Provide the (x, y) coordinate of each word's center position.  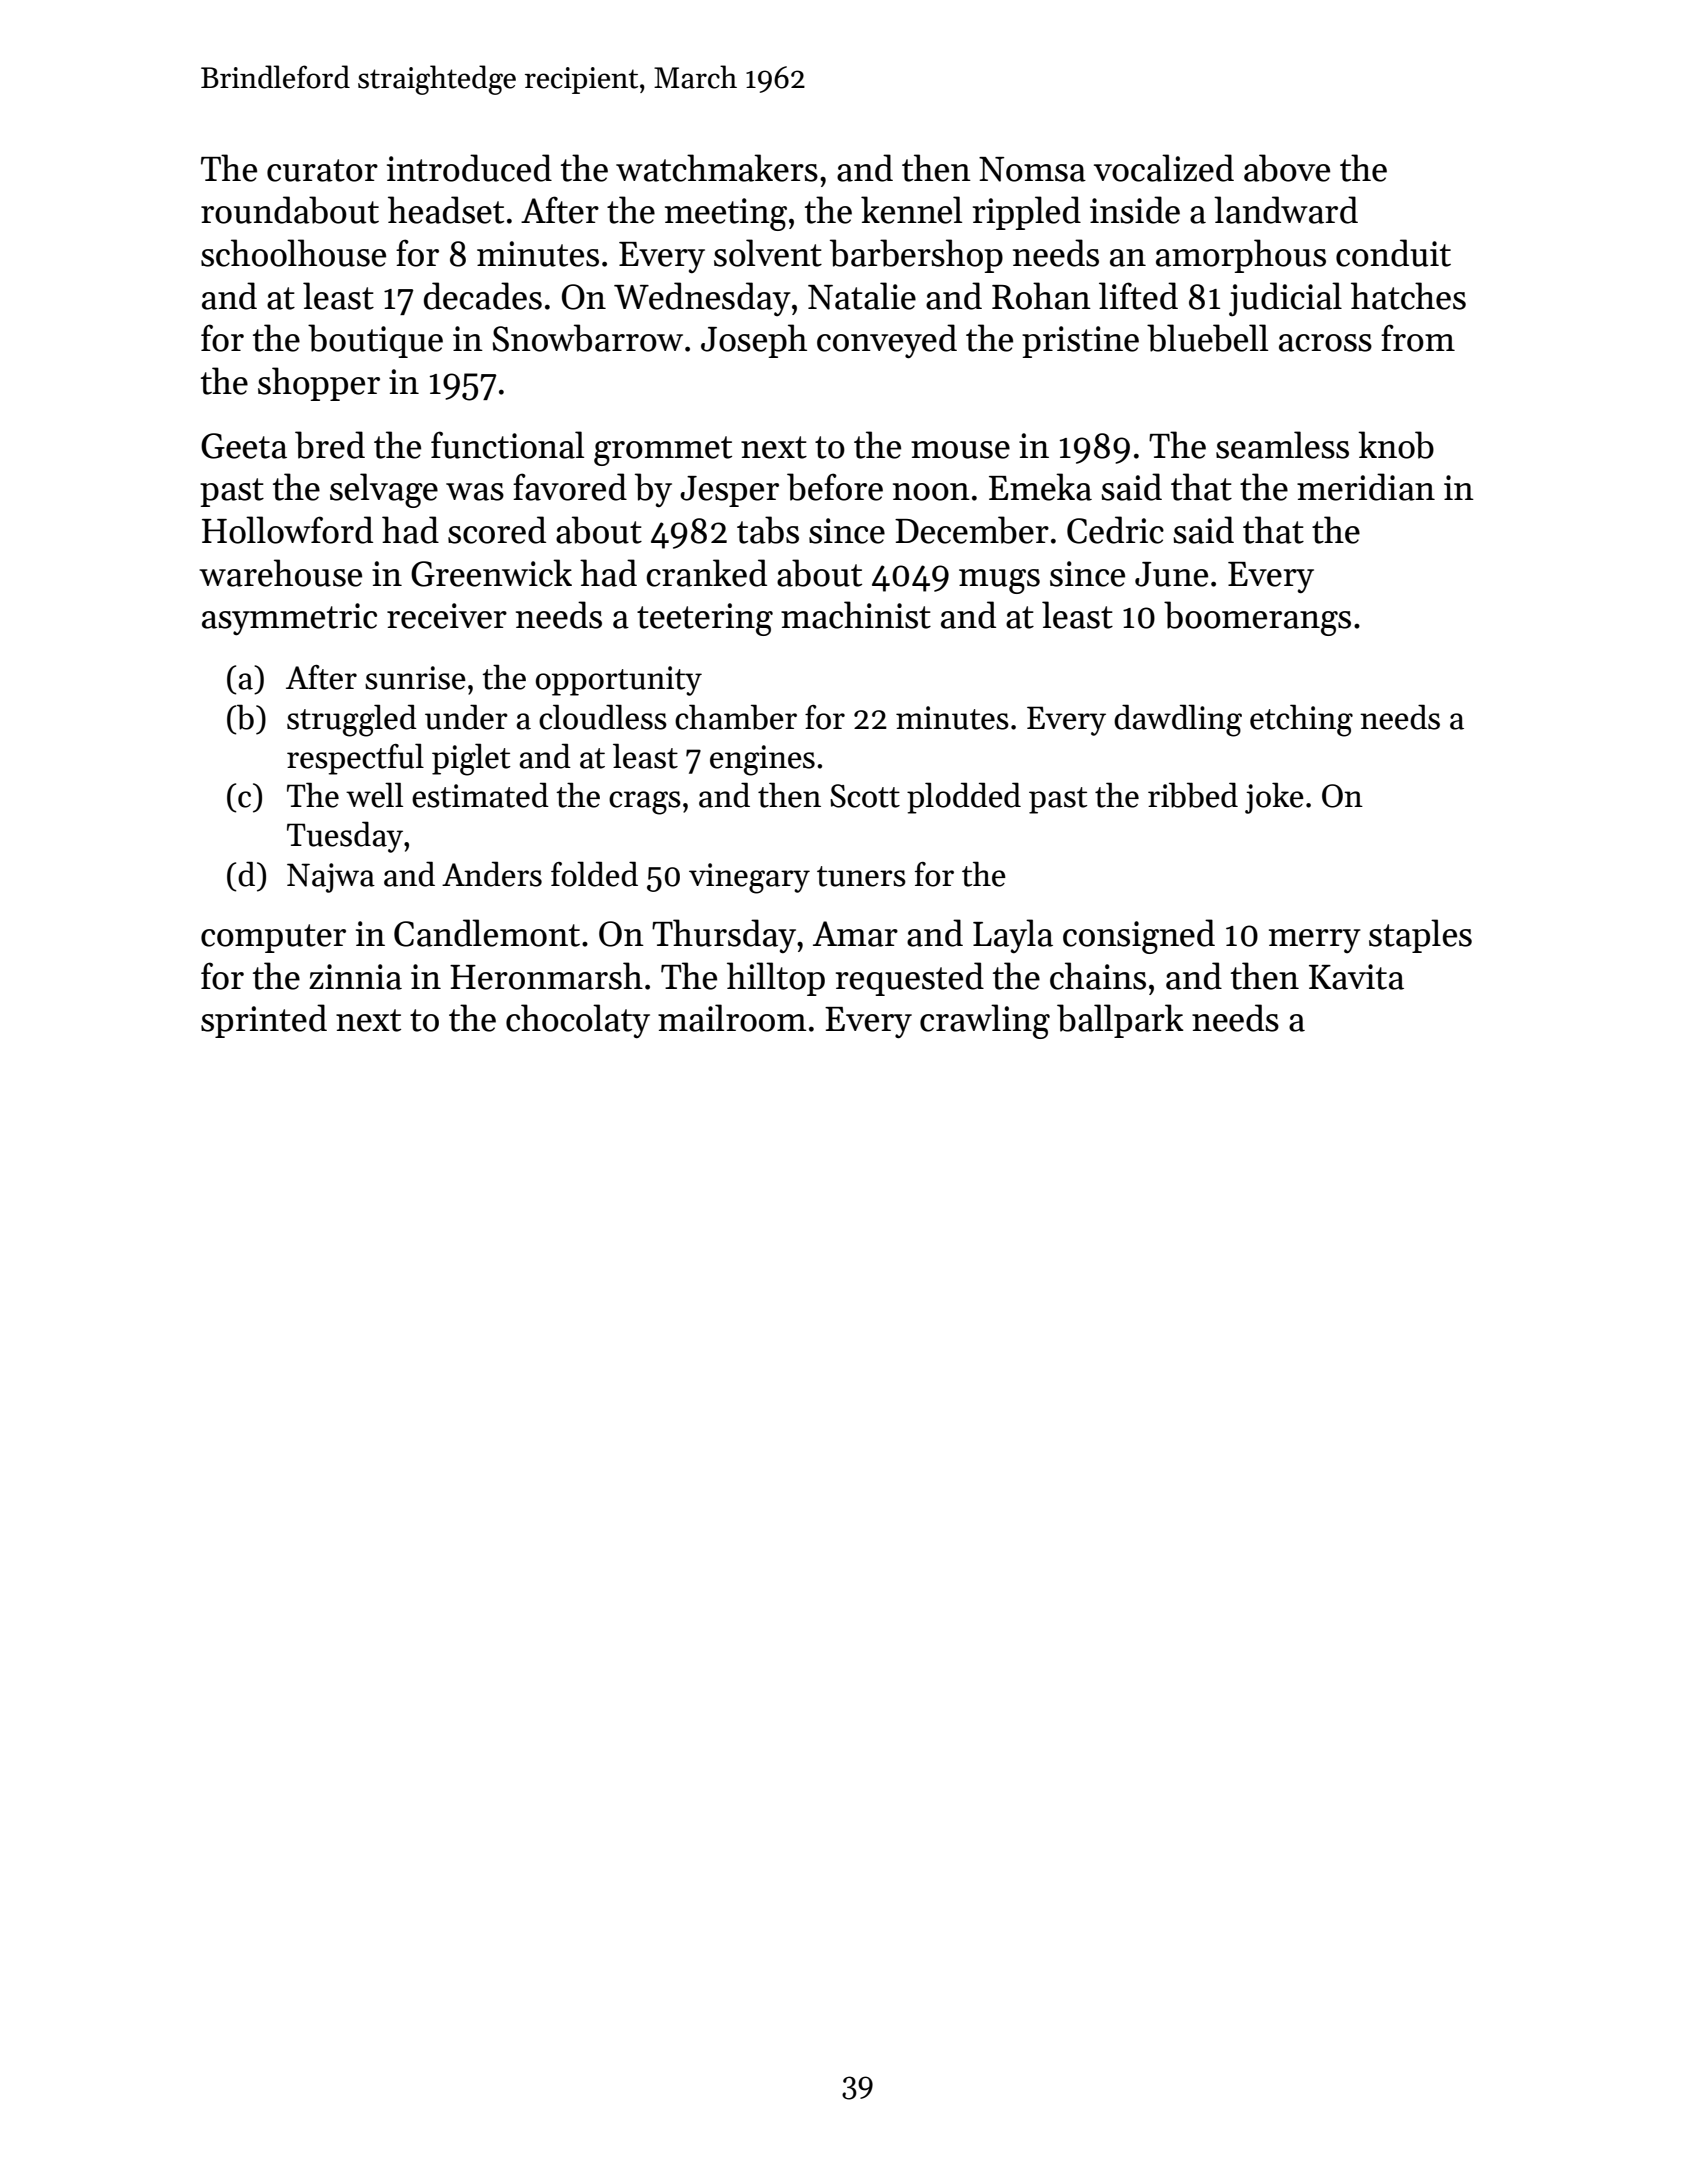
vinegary (749, 878)
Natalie (862, 296)
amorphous (1241, 256)
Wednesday (702, 299)
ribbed (1193, 795)
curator (322, 170)
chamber (736, 717)
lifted (1138, 296)
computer (273, 938)
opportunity (619, 681)
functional (507, 445)
